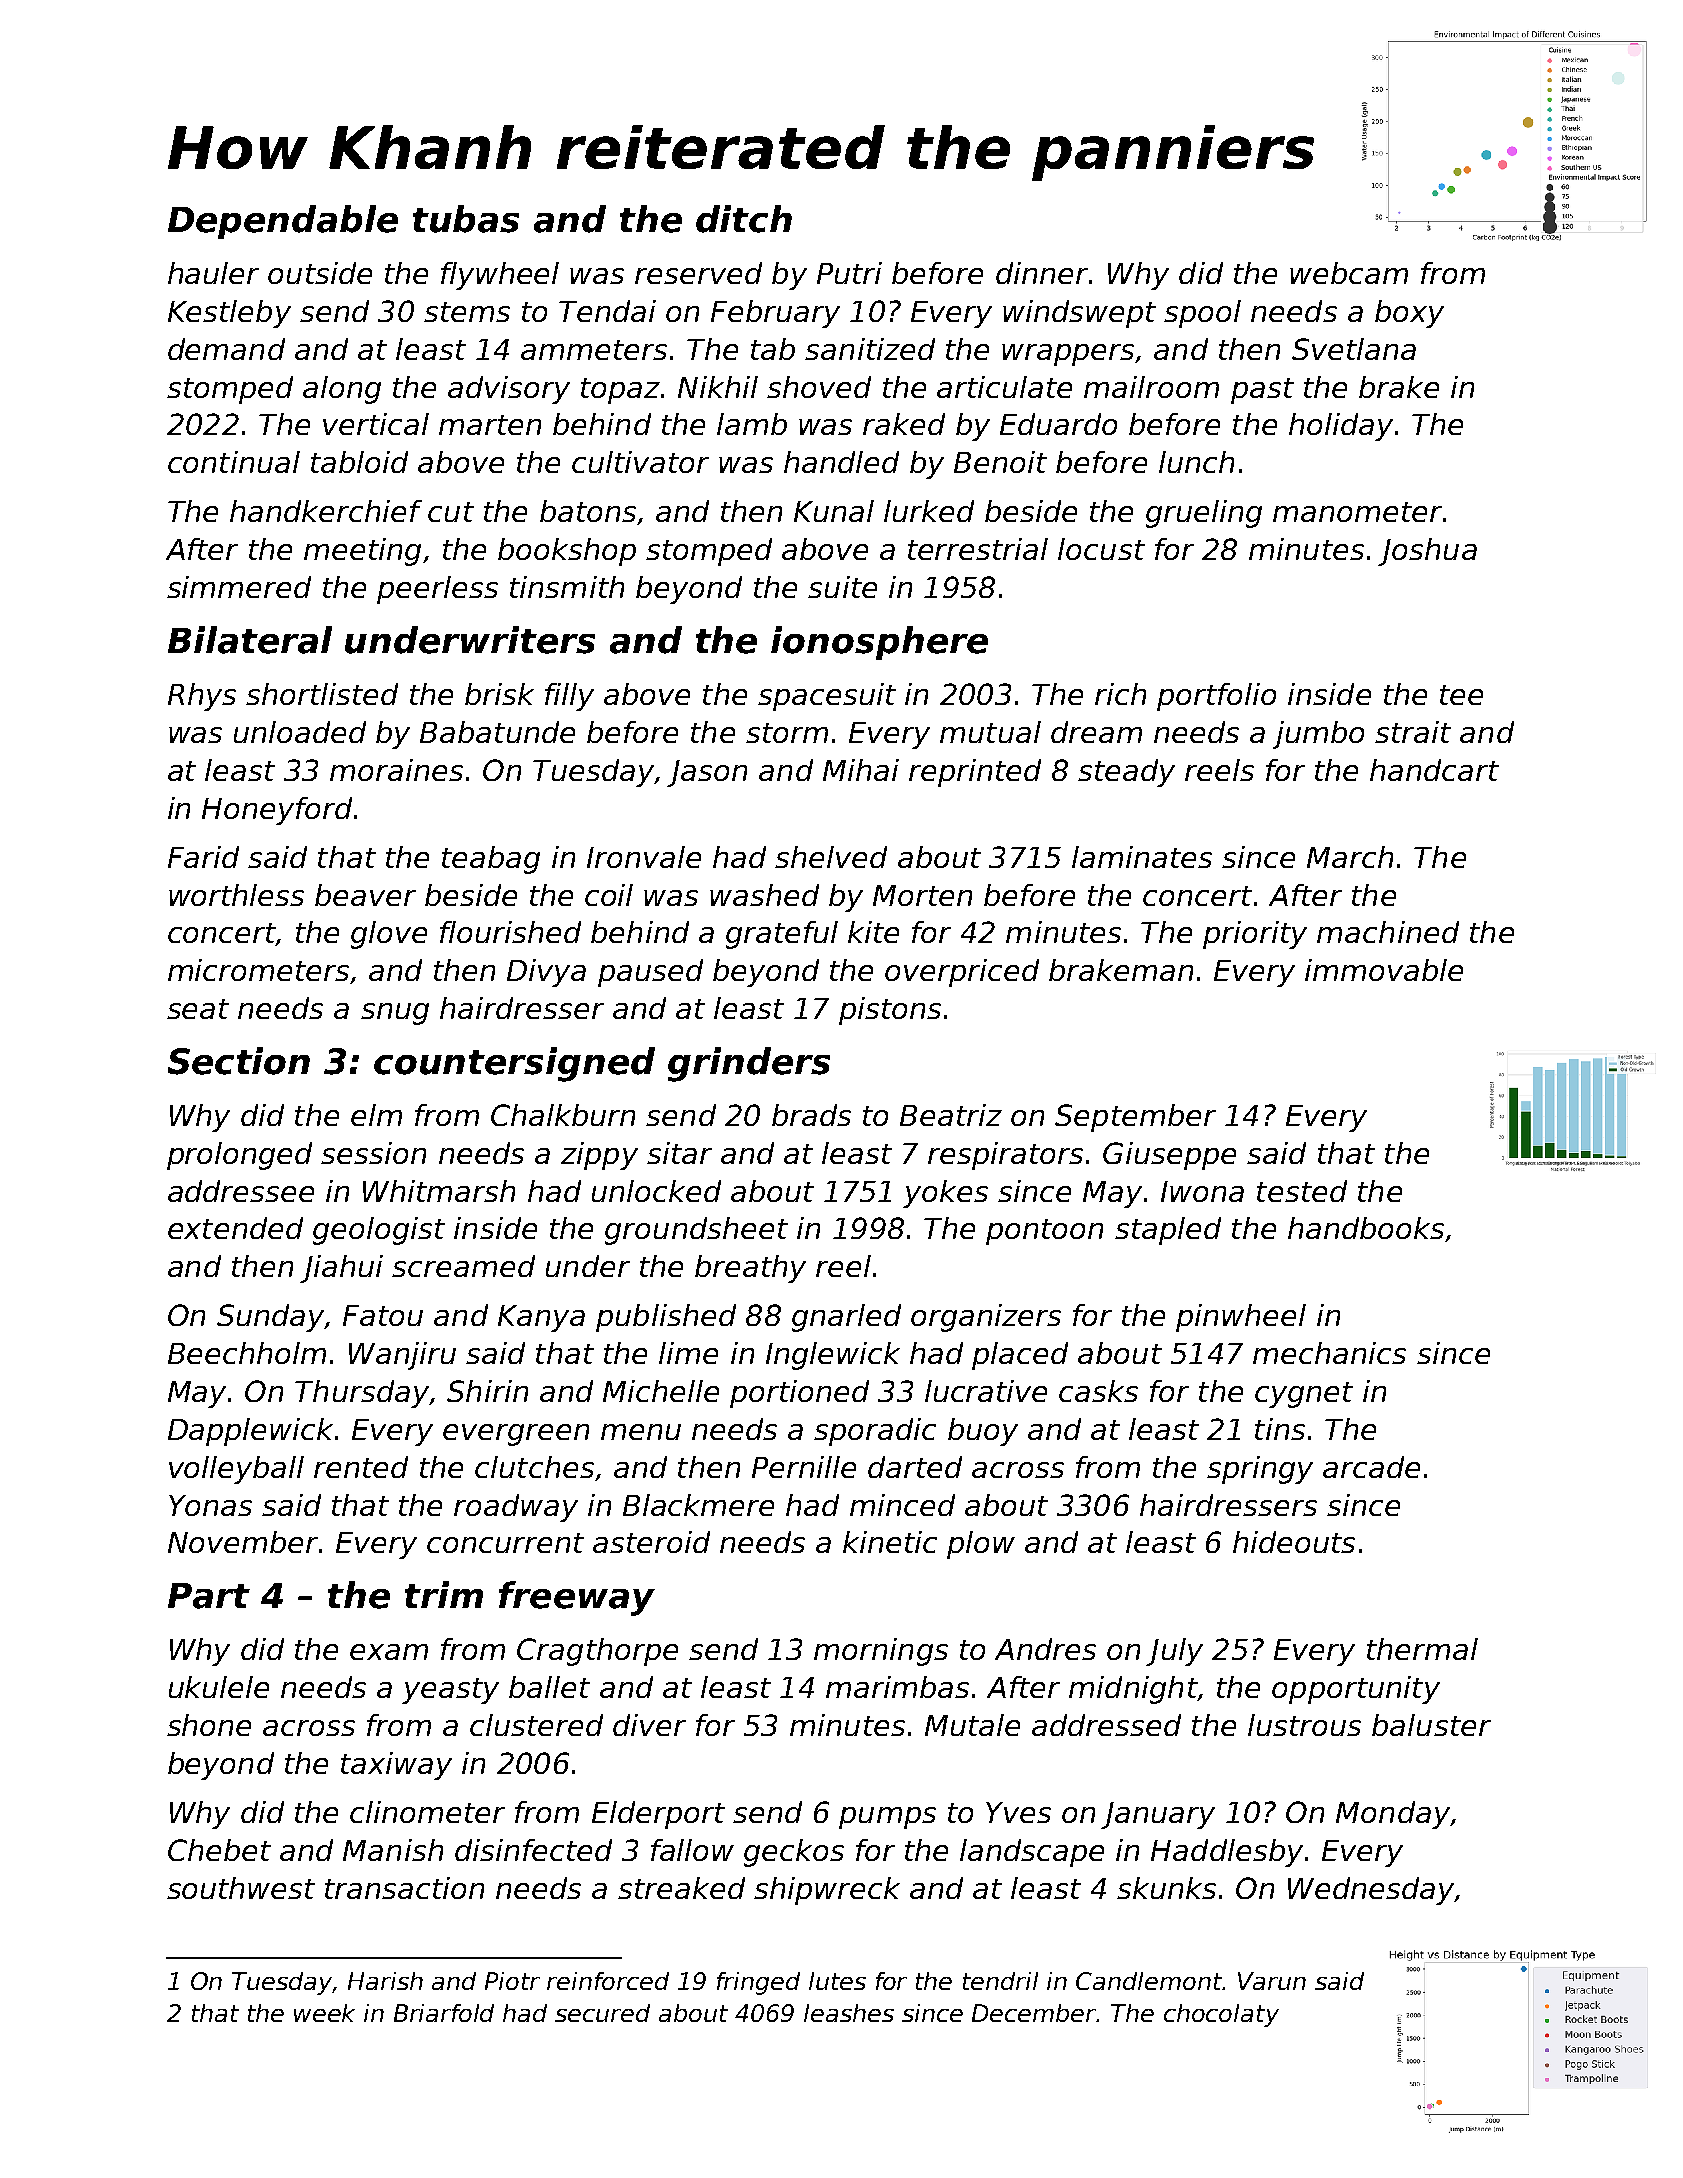 This page has height=2178, width=1683. Describe the element at coordinates (1169, 1156) in the page. I see `Giuseppe` at that location.
